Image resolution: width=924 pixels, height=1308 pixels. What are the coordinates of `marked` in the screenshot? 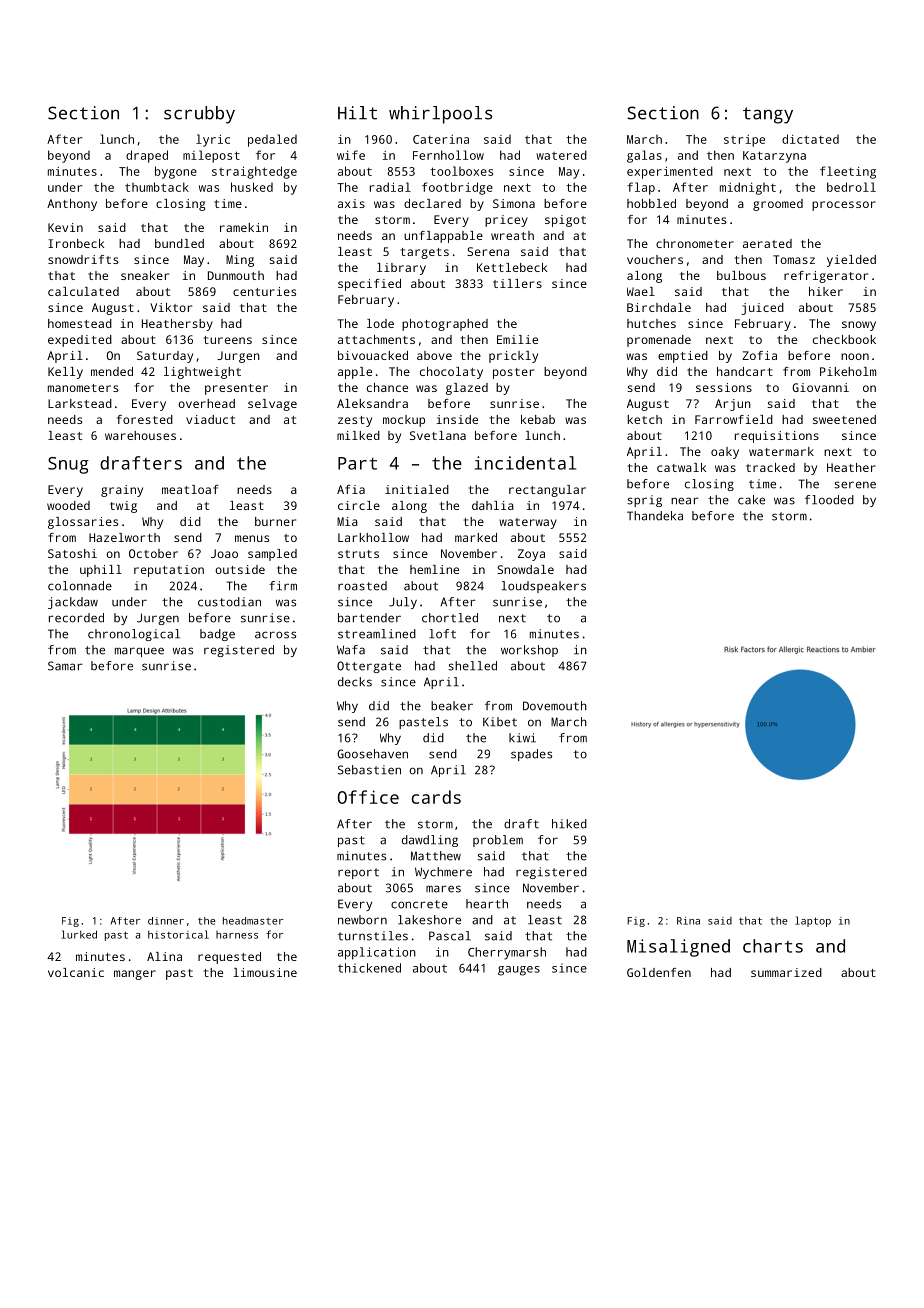 It's located at (476, 537).
